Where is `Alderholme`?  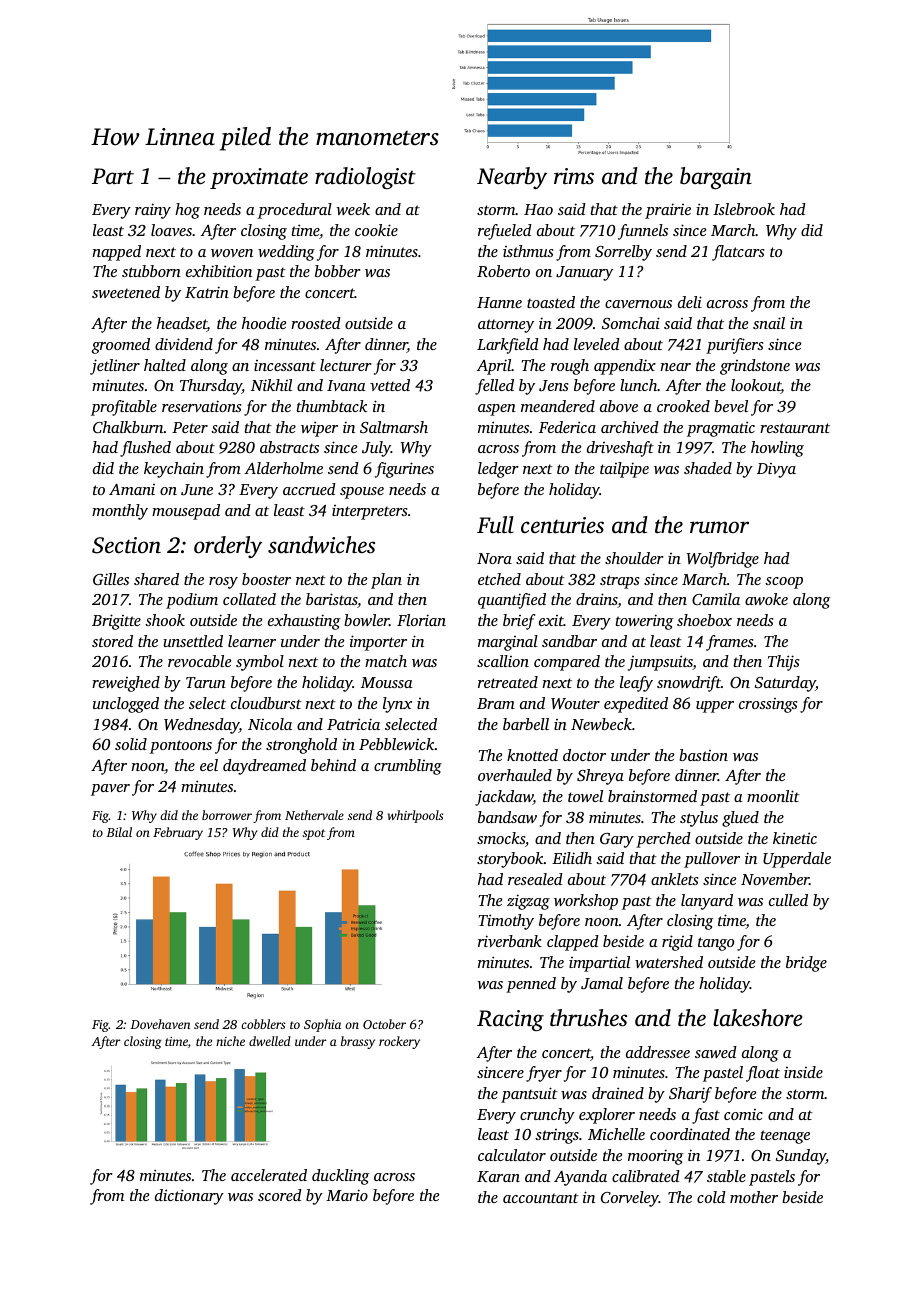 Alderholme is located at coordinates (283, 468).
